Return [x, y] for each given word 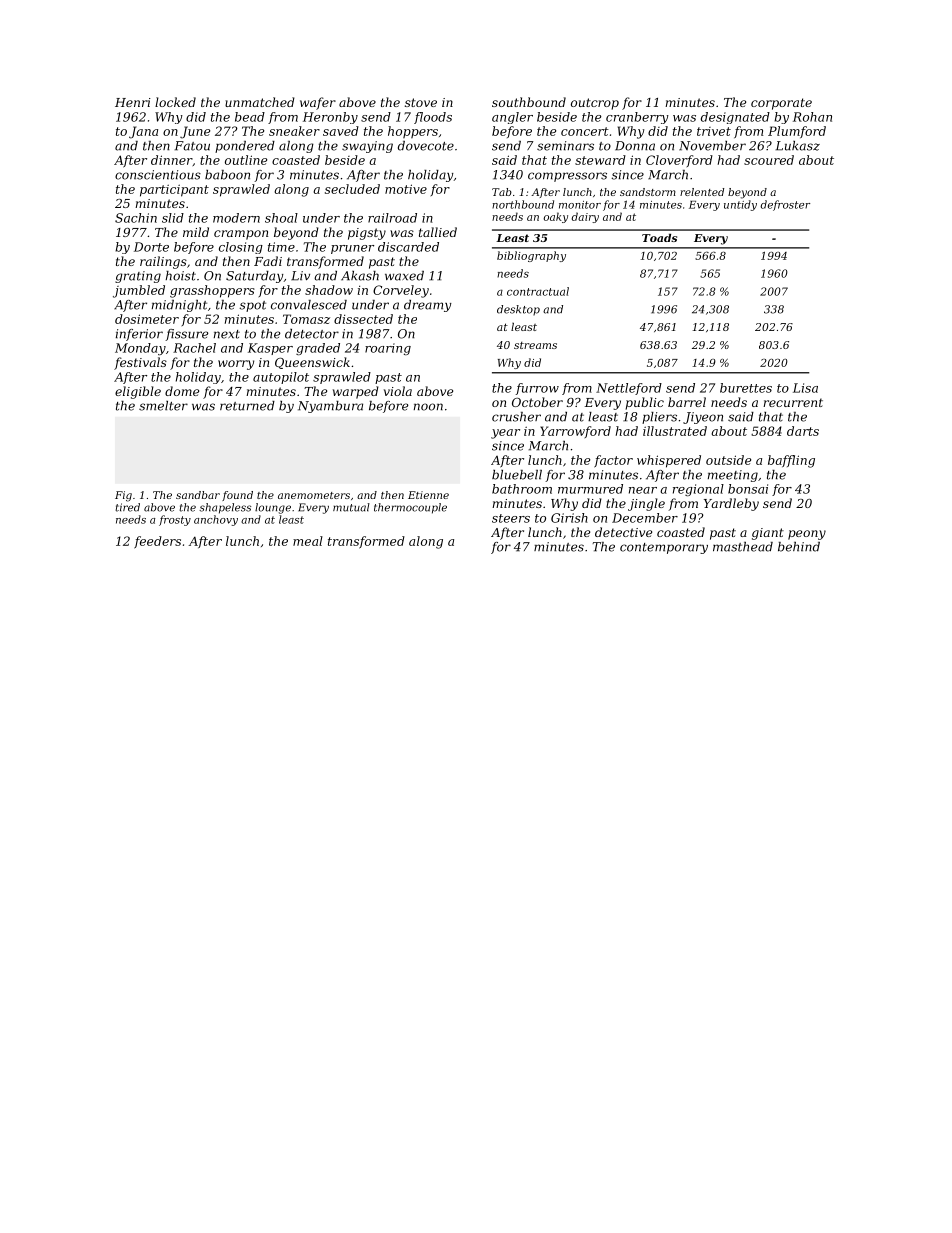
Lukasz [798, 146]
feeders [157, 542]
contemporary [664, 548]
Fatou [192, 146]
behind [799, 547]
